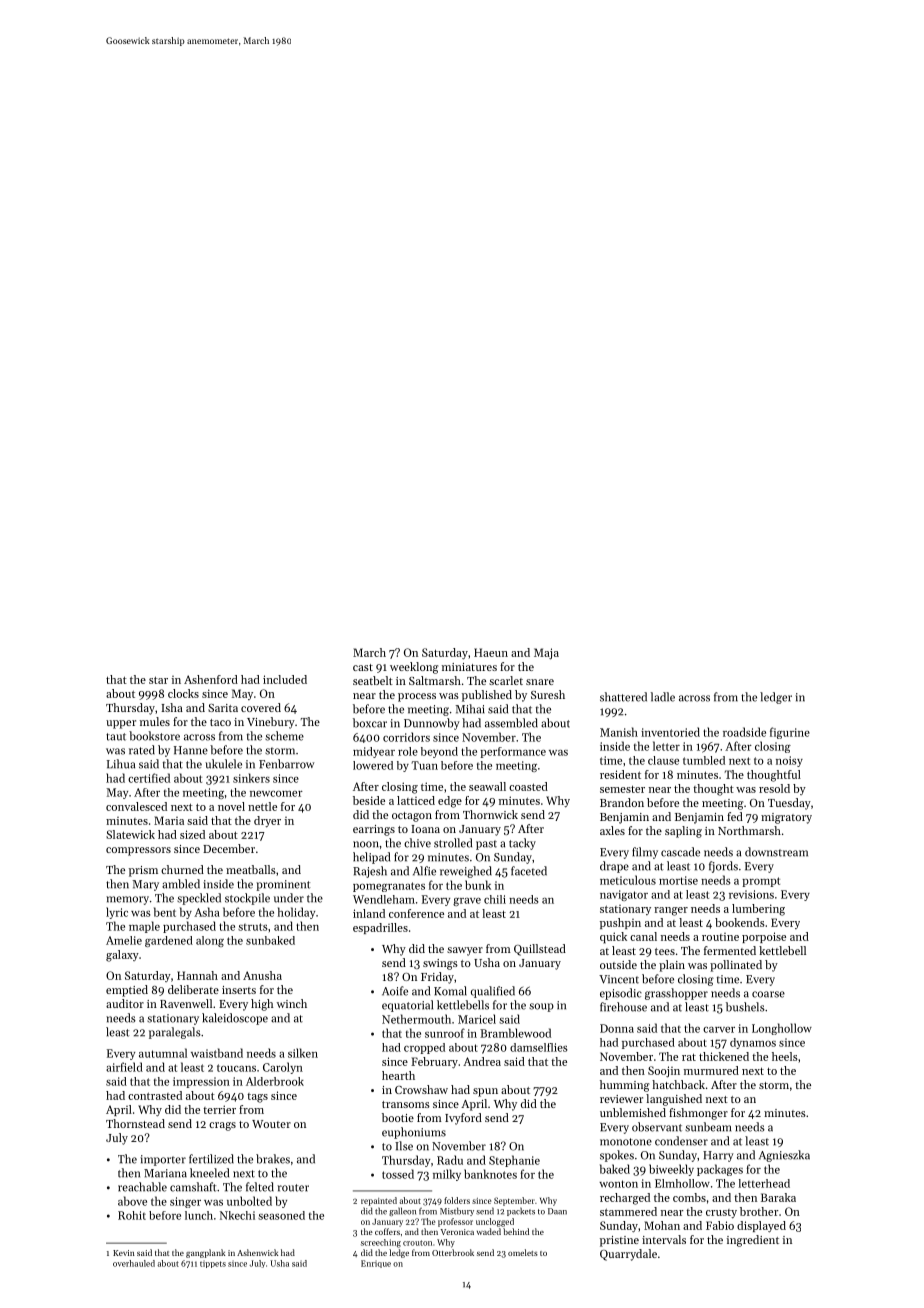 The image size is (924, 1308). I want to click on Slatewick, so click(130, 834).
